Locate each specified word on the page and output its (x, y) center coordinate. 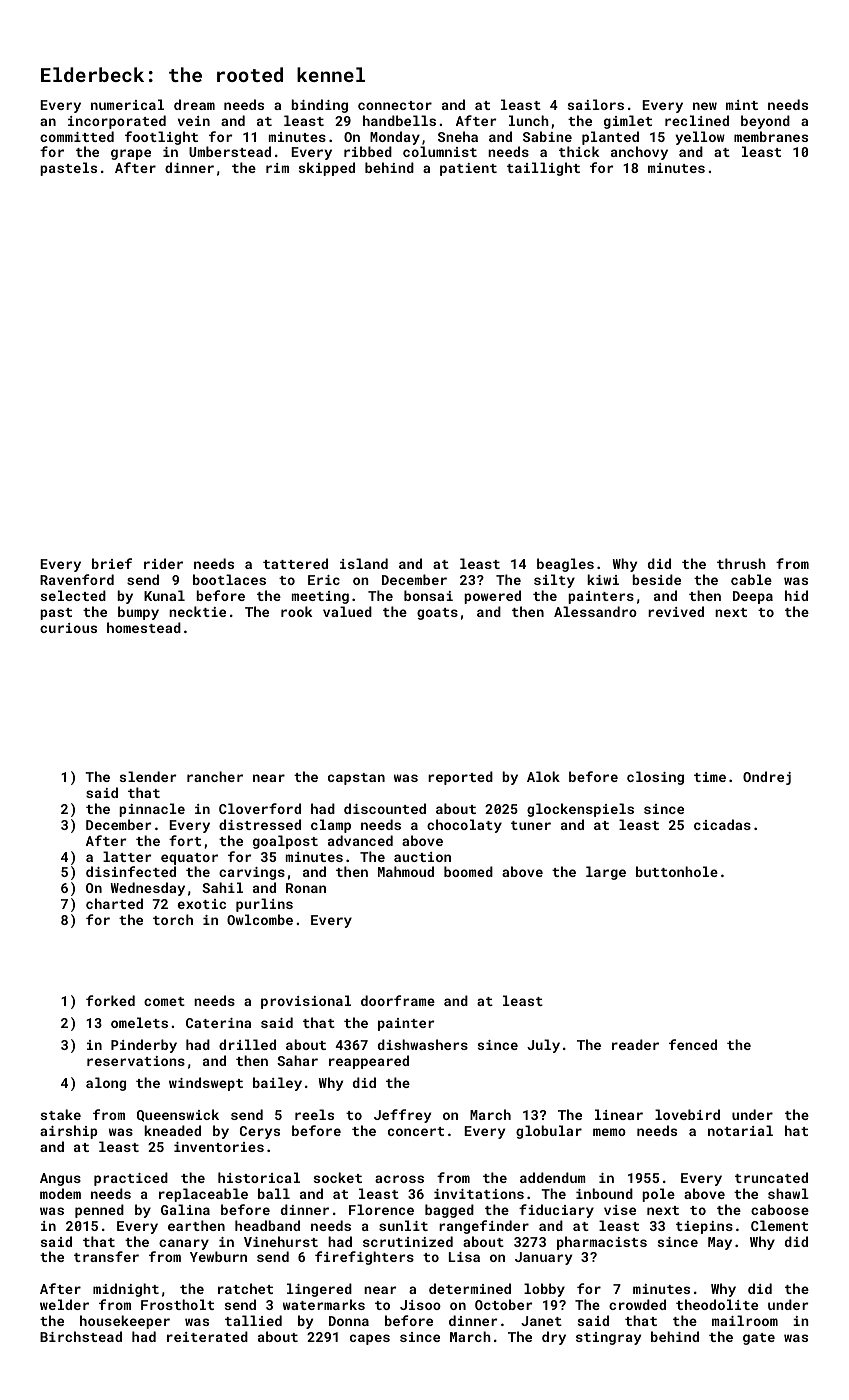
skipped (327, 169)
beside (656, 579)
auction (422, 857)
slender (148, 776)
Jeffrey (402, 1116)
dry (554, 1338)
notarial (740, 1130)
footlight (161, 138)
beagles (565, 565)
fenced (693, 1044)
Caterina (218, 1023)
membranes (771, 136)
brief (112, 563)
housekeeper (125, 1322)
